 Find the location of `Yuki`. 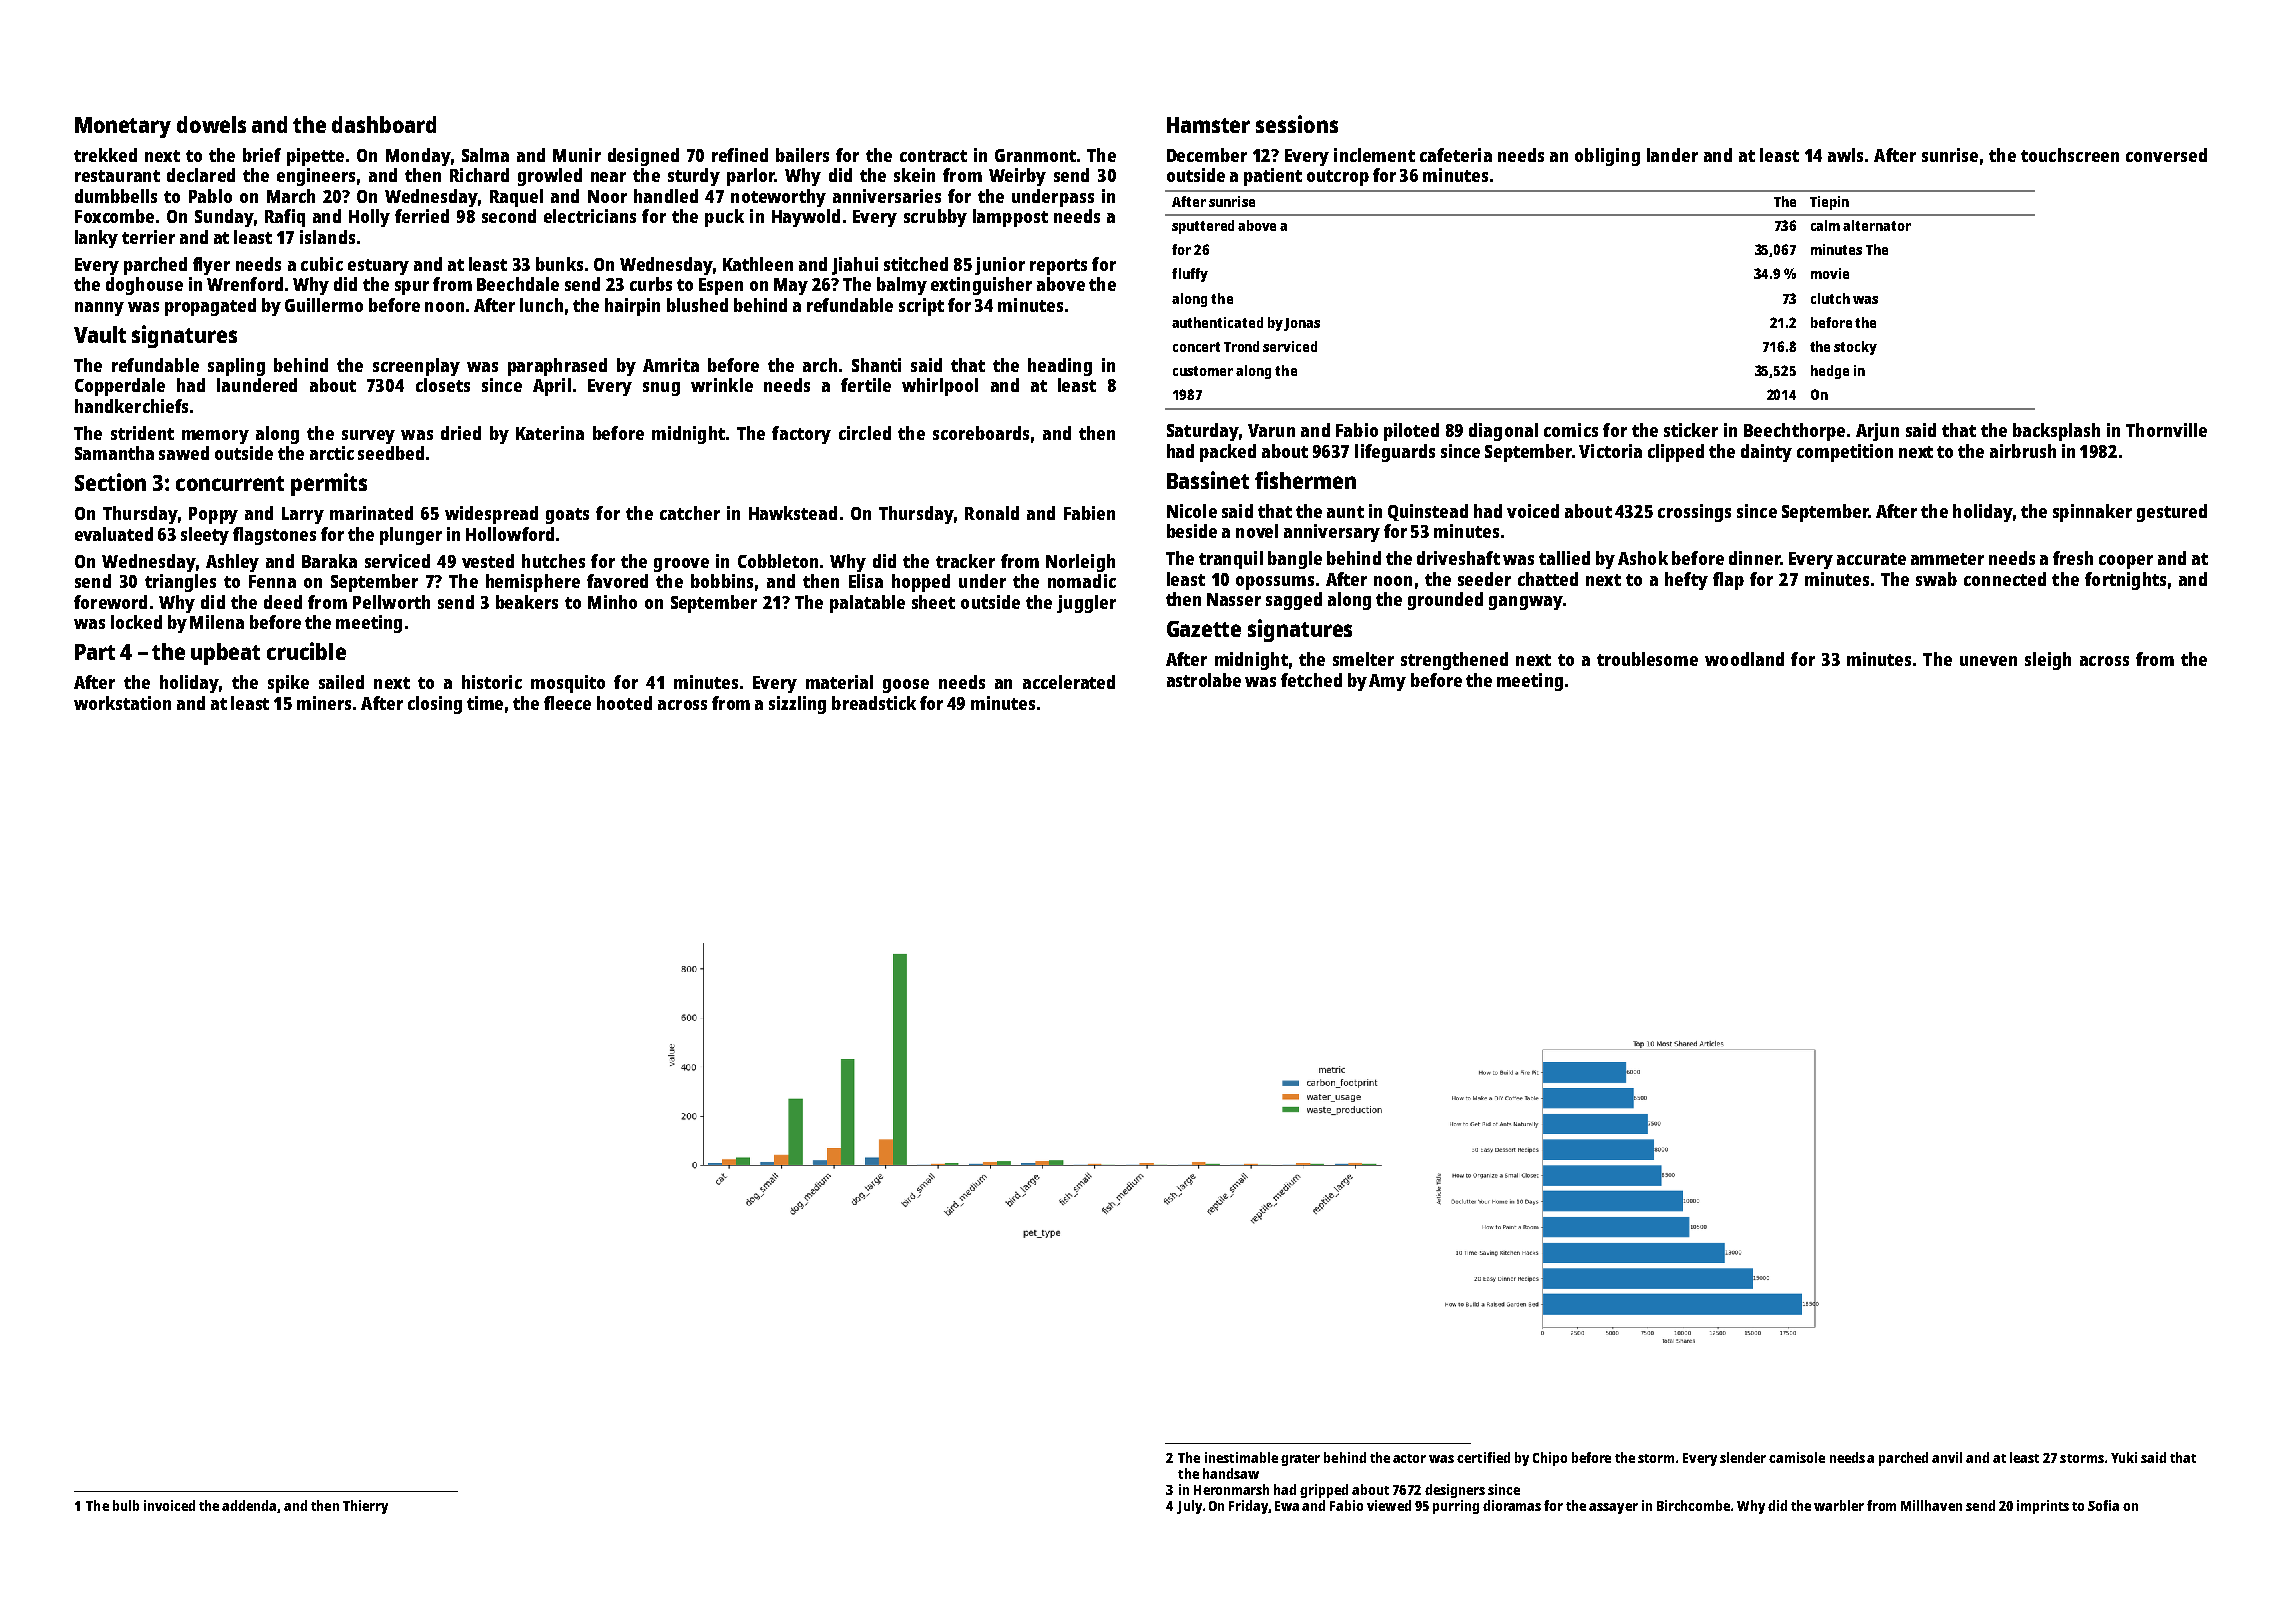

Yuki is located at coordinates (2124, 1457).
